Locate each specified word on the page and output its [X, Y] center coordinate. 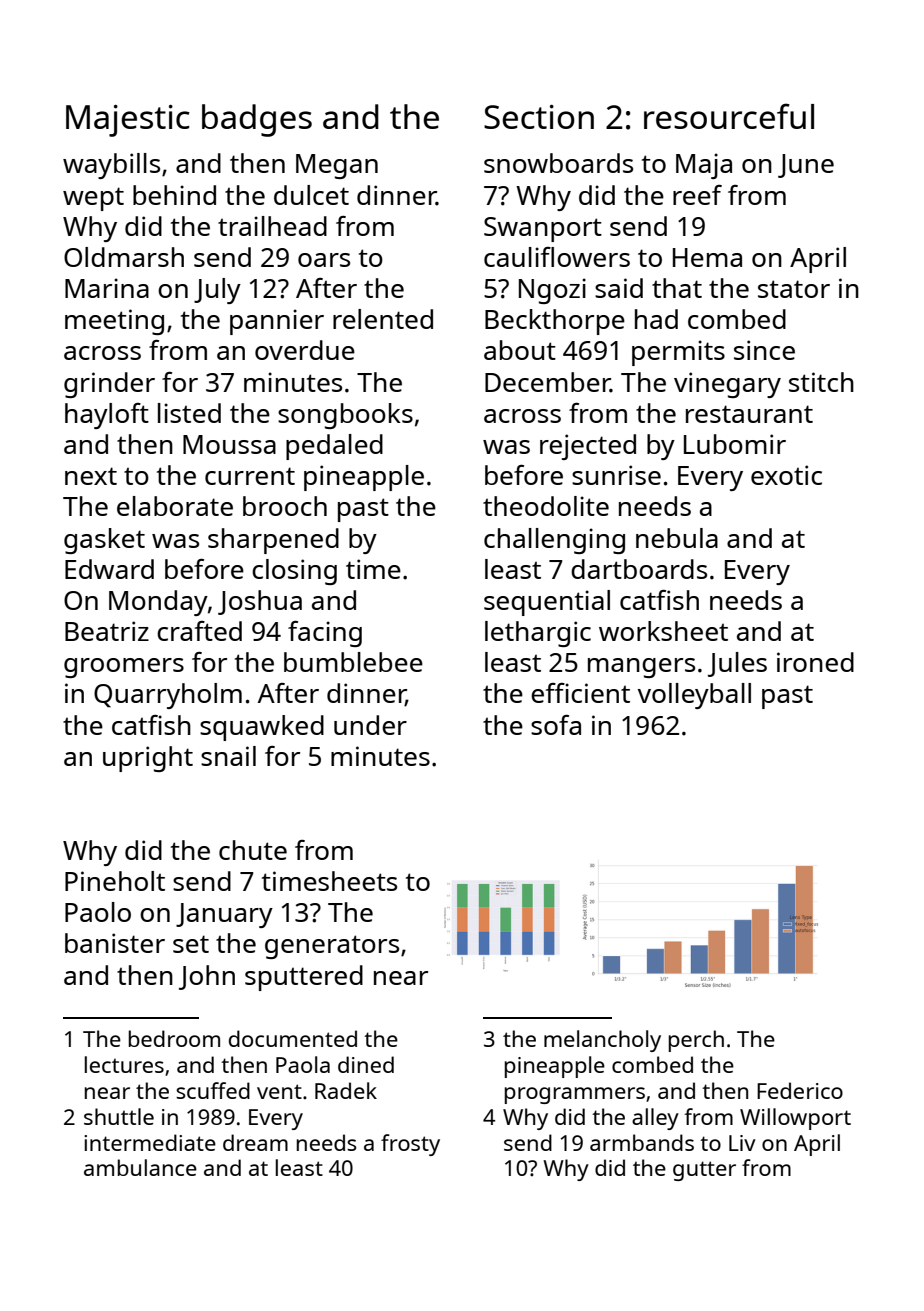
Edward [109, 569]
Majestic [128, 121]
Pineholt [115, 881]
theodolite [546, 506]
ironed [815, 662]
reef [697, 195]
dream [255, 1142]
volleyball [694, 696]
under [370, 725]
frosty [410, 1145]
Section [539, 117]
